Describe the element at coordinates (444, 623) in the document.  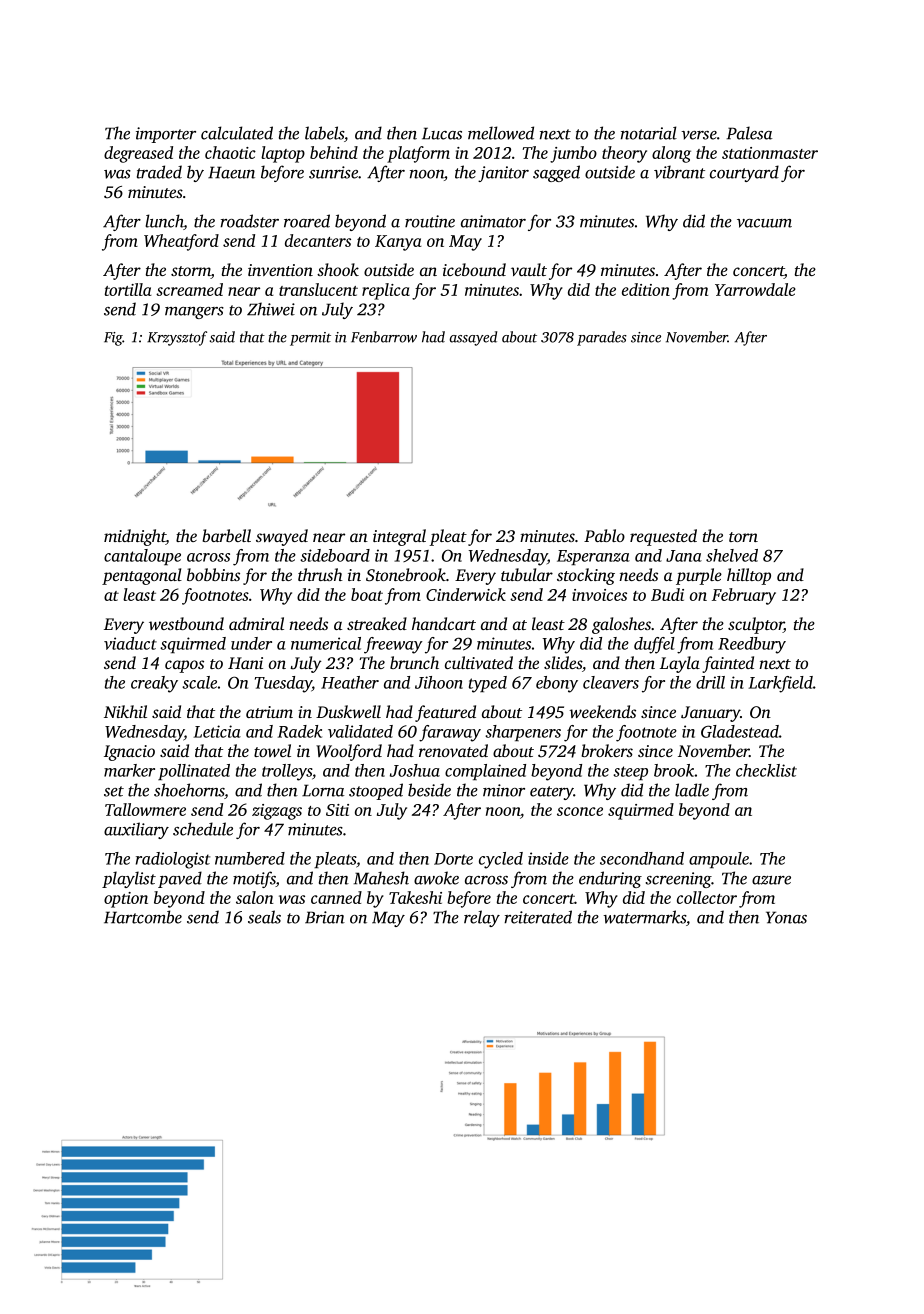
I see `handcart` at that location.
